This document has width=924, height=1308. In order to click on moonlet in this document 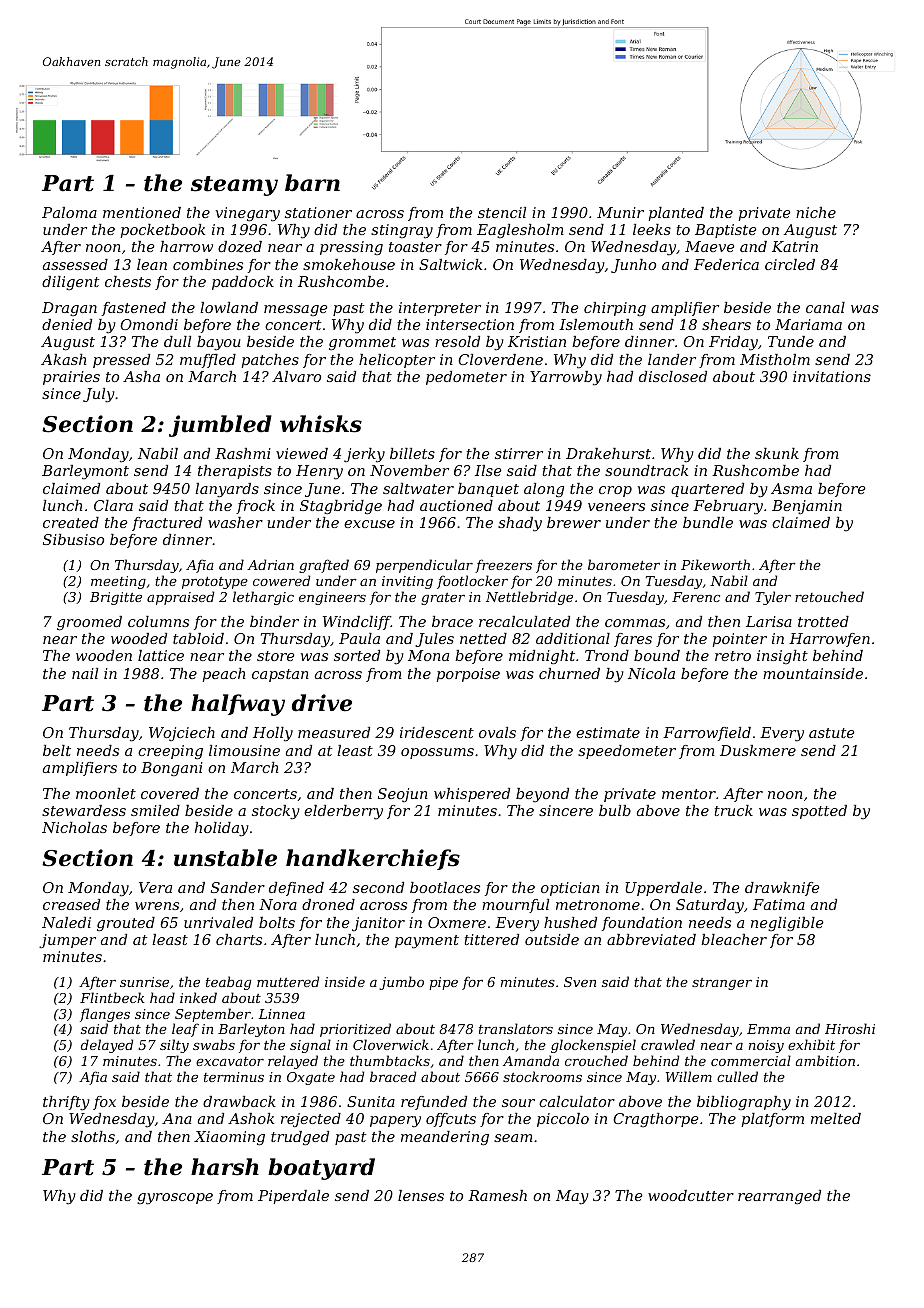, I will do `click(106, 793)`.
